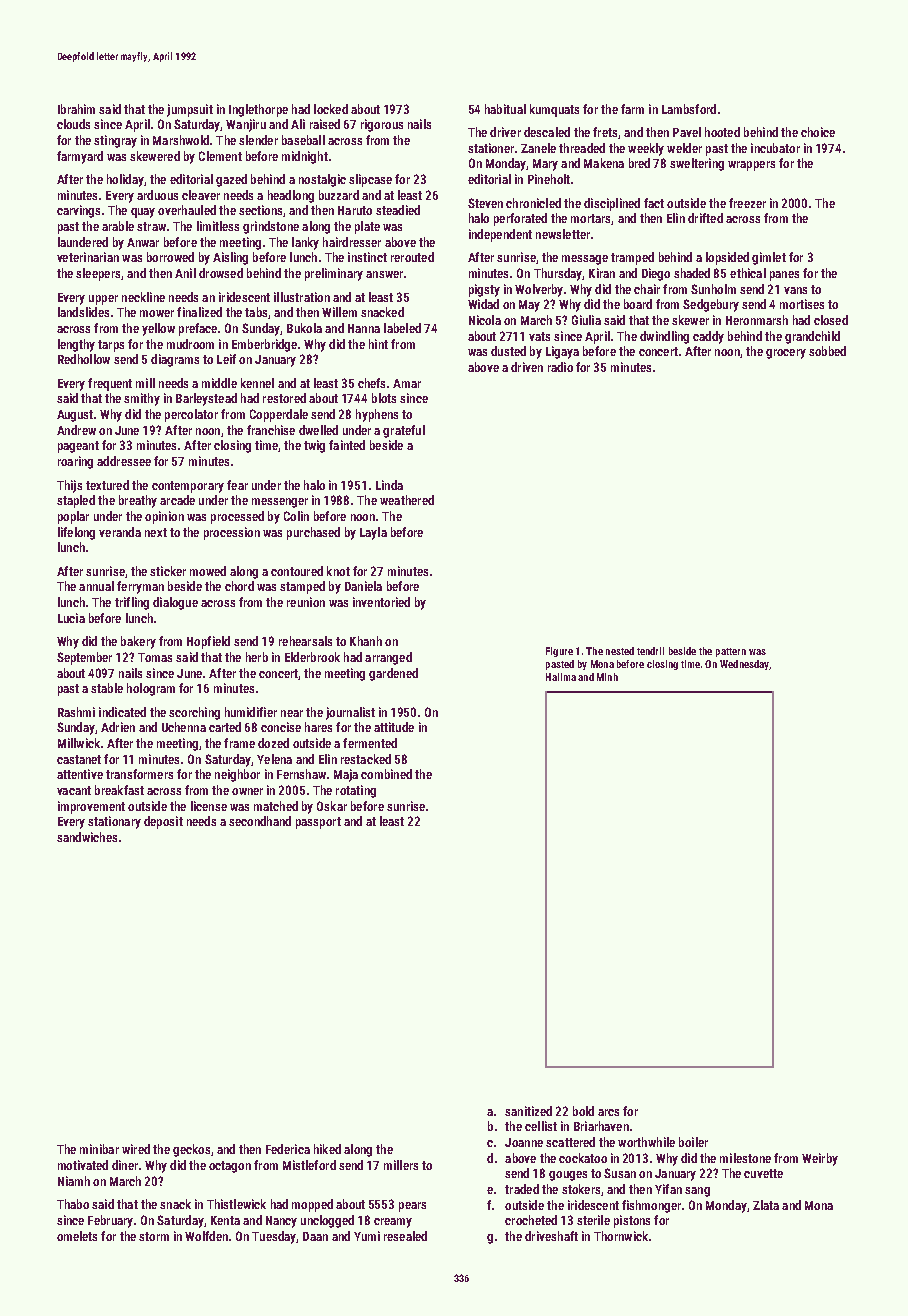 This screenshot has height=1316, width=908. I want to click on arcs, so click(608, 1112).
